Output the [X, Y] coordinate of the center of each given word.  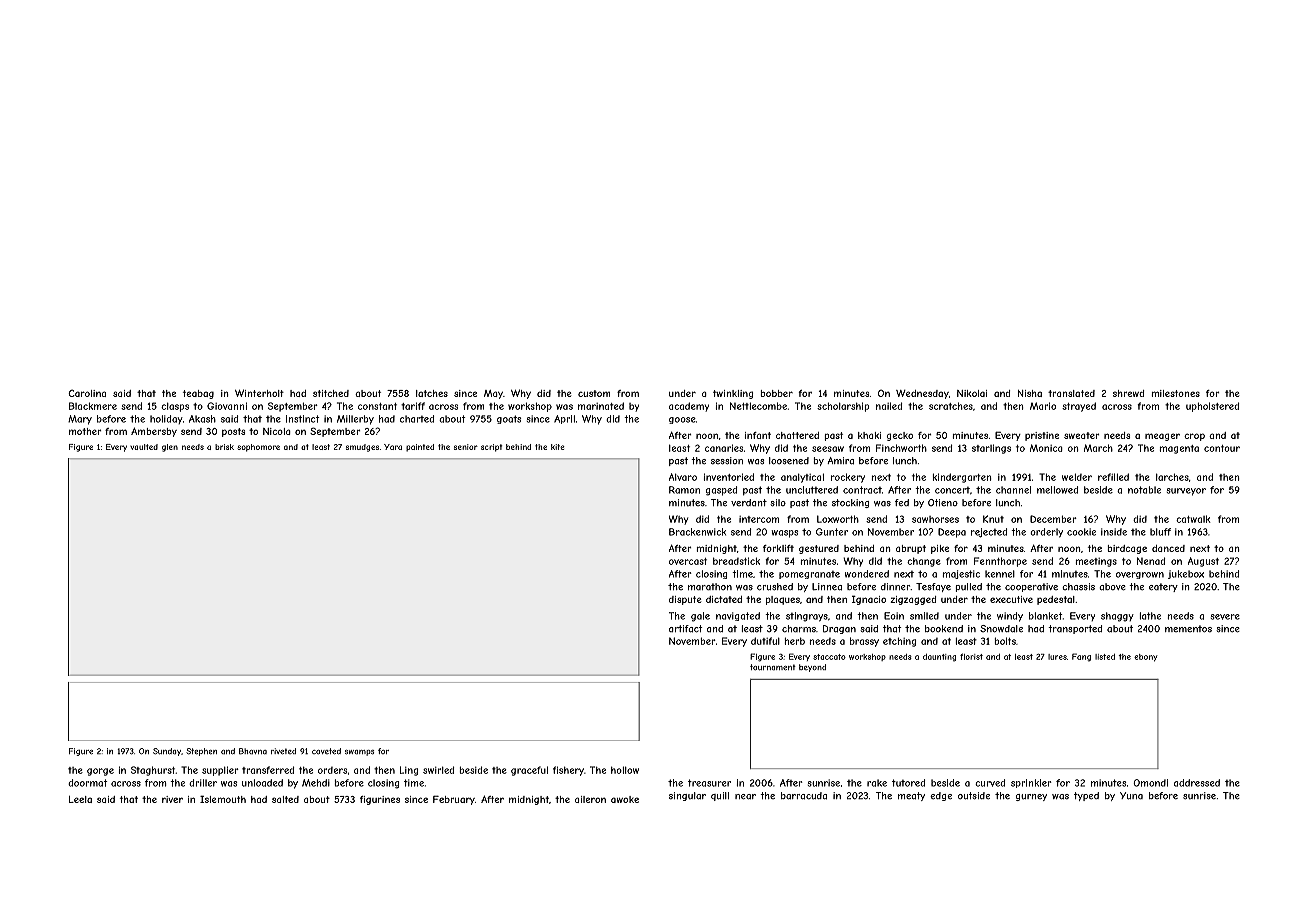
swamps [359, 753]
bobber [777, 393]
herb [795, 641]
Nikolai [972, 393]
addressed [1197, 783]
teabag [198, 394]
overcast [688, 561]
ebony [1145, 658]
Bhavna [253, 751]
